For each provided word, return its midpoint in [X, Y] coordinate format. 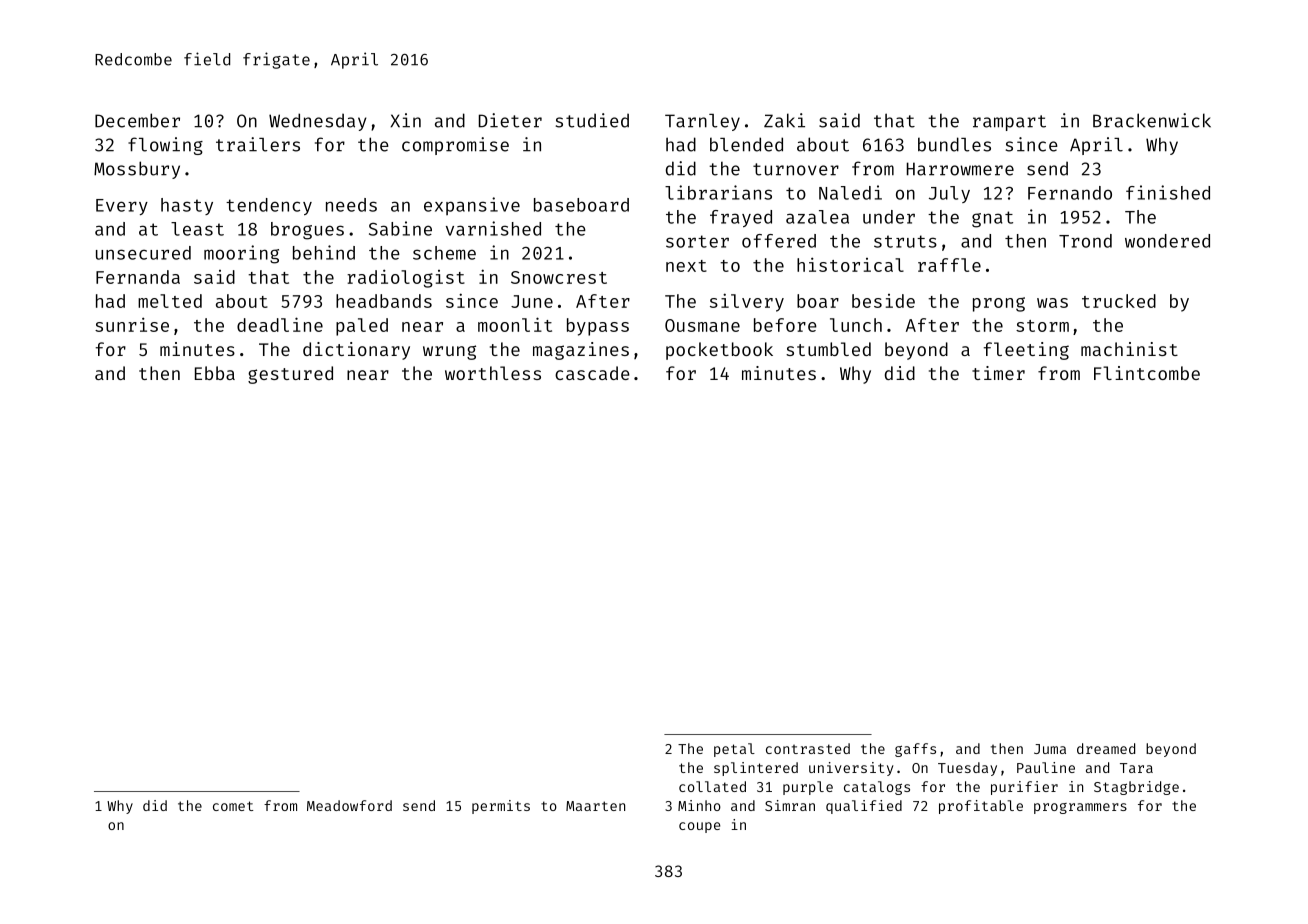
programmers [1080, 808]
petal [734, 750]
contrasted [808, 748]
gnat [992, 219]
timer [998, 373]
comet [233, 806]
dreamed [1106, 748]
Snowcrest [559, 277]
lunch [856, 325]
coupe [699, 827]
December [137, 120]
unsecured [143, 253]
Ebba [215, 373]
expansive [472, 206]
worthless [493, 373]
